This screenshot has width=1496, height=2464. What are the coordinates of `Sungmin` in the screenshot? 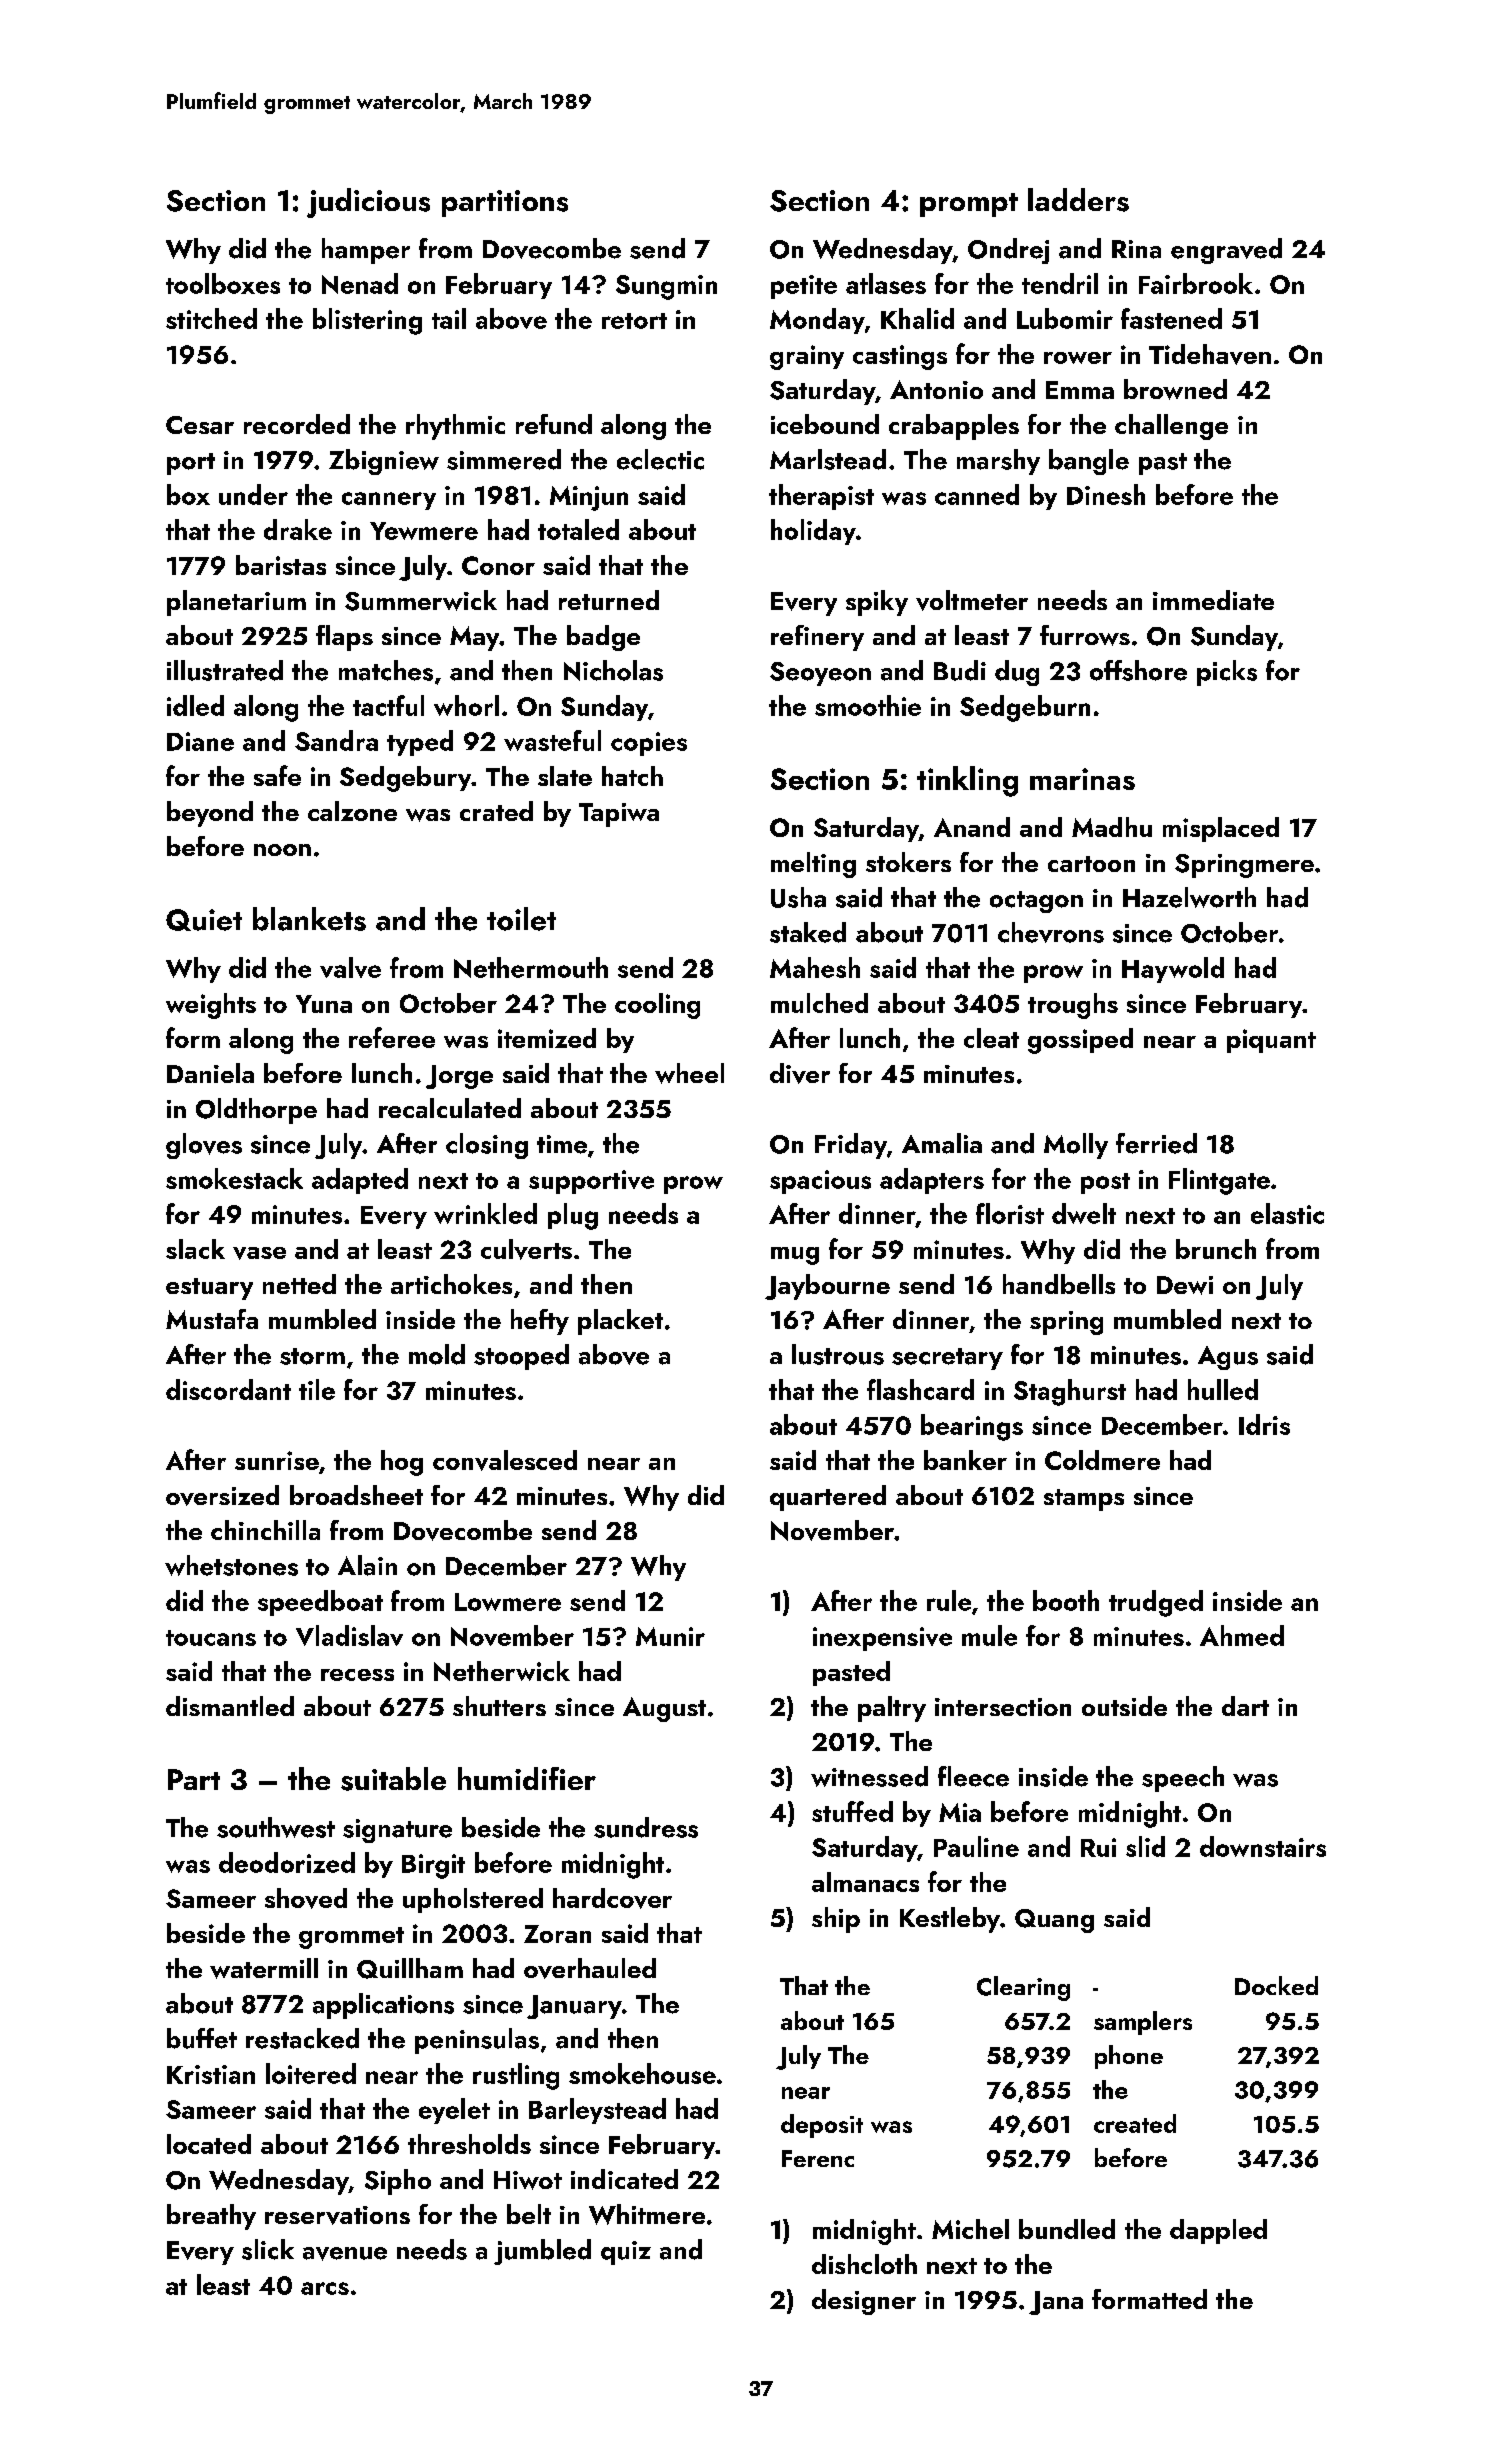 It's located at (666, 287).
